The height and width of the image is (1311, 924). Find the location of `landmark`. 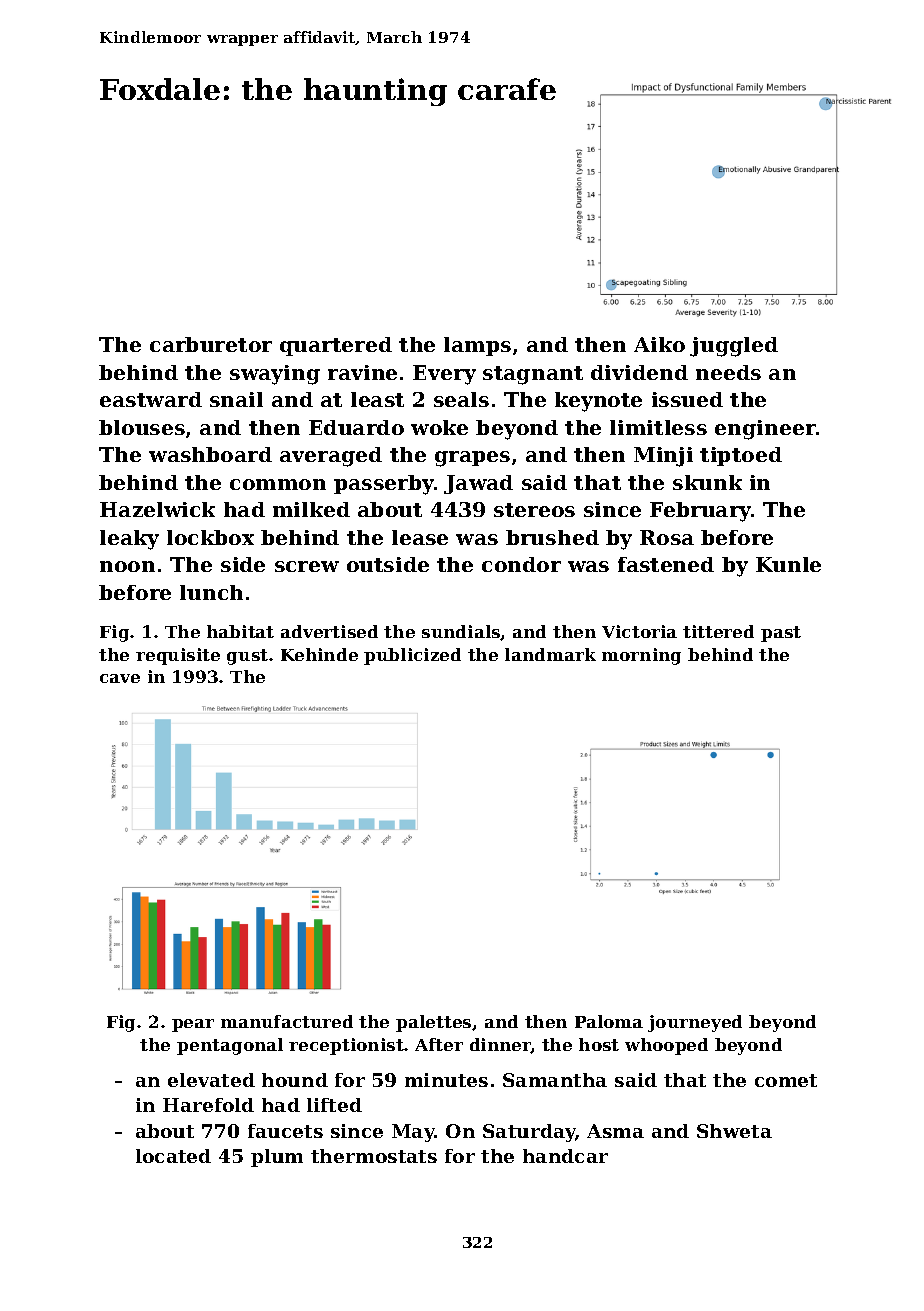

landmark is located at coordinates (550, 654).
